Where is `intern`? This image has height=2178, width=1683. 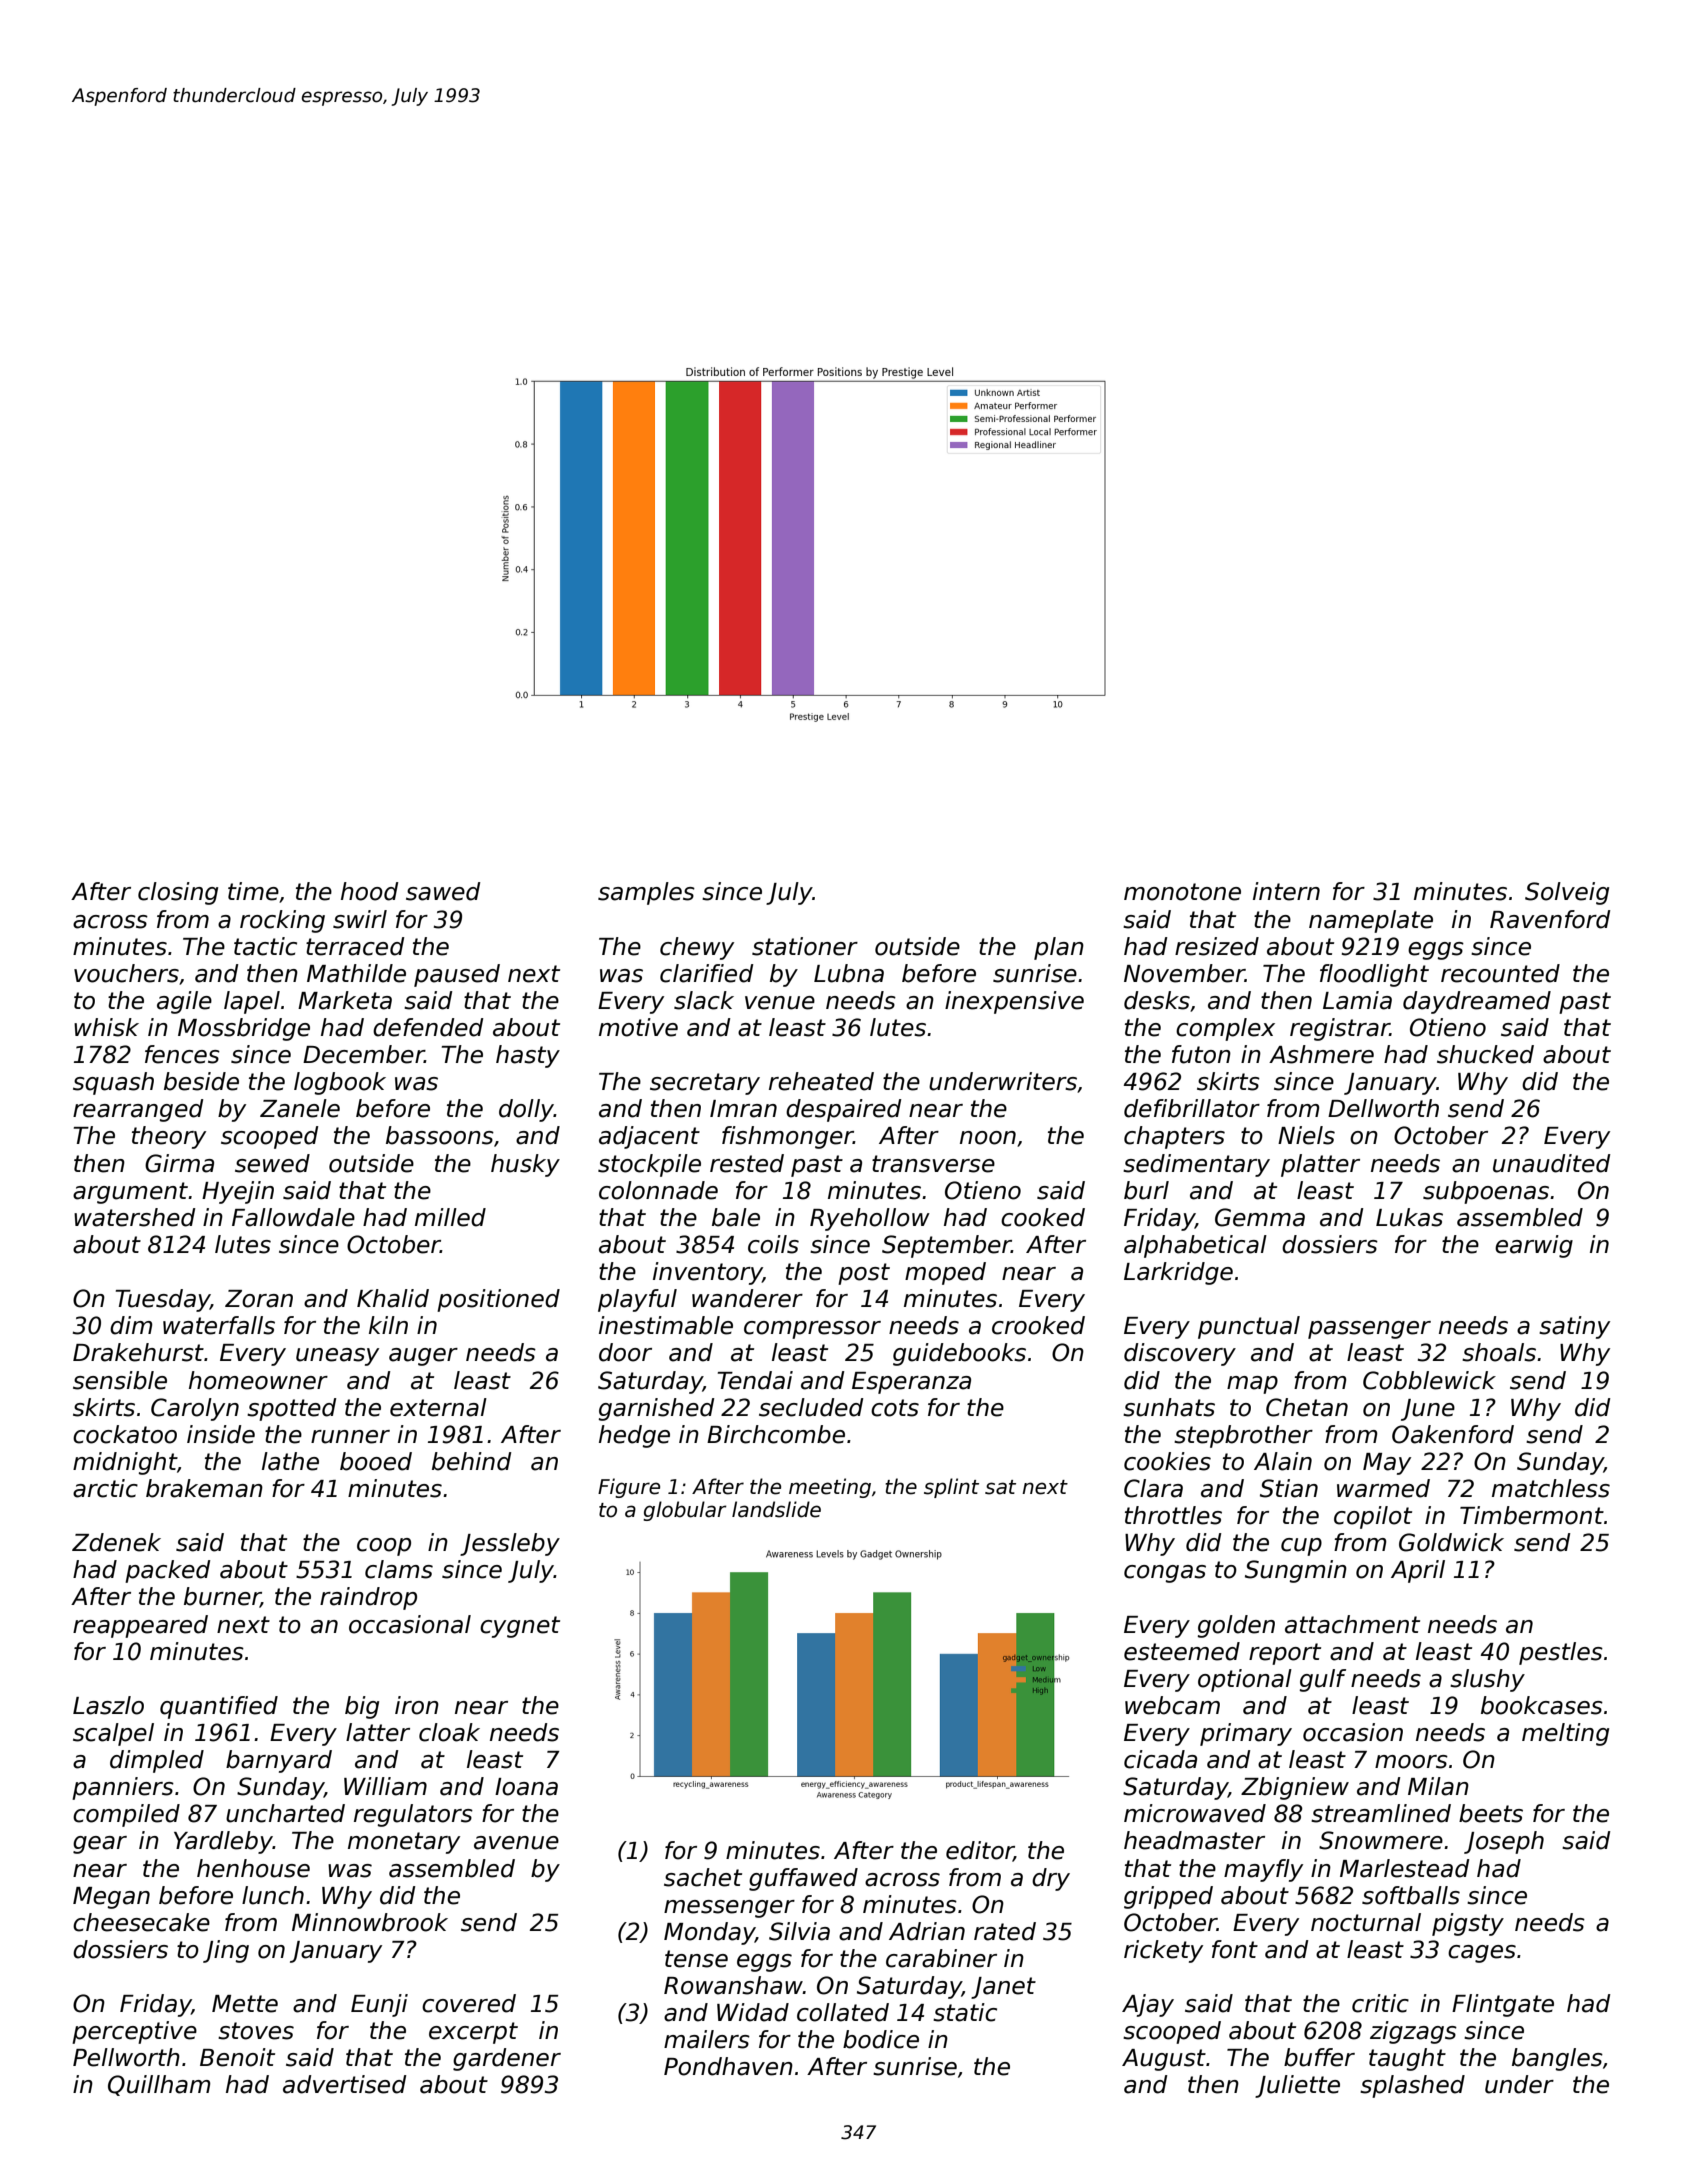
intern is located at coordinates (1286, 891).
